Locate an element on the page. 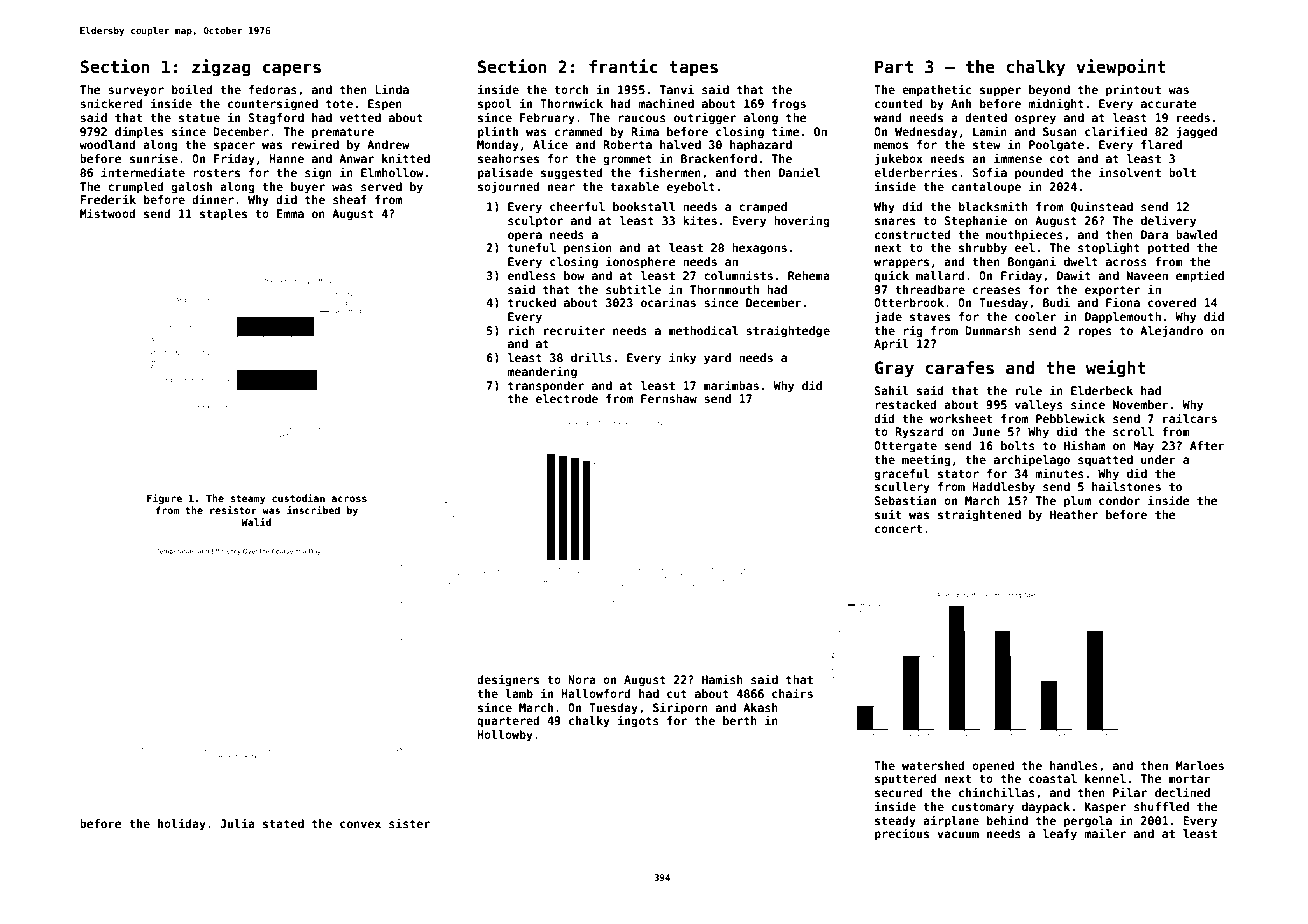  served is located at coordinates (381, 186).
